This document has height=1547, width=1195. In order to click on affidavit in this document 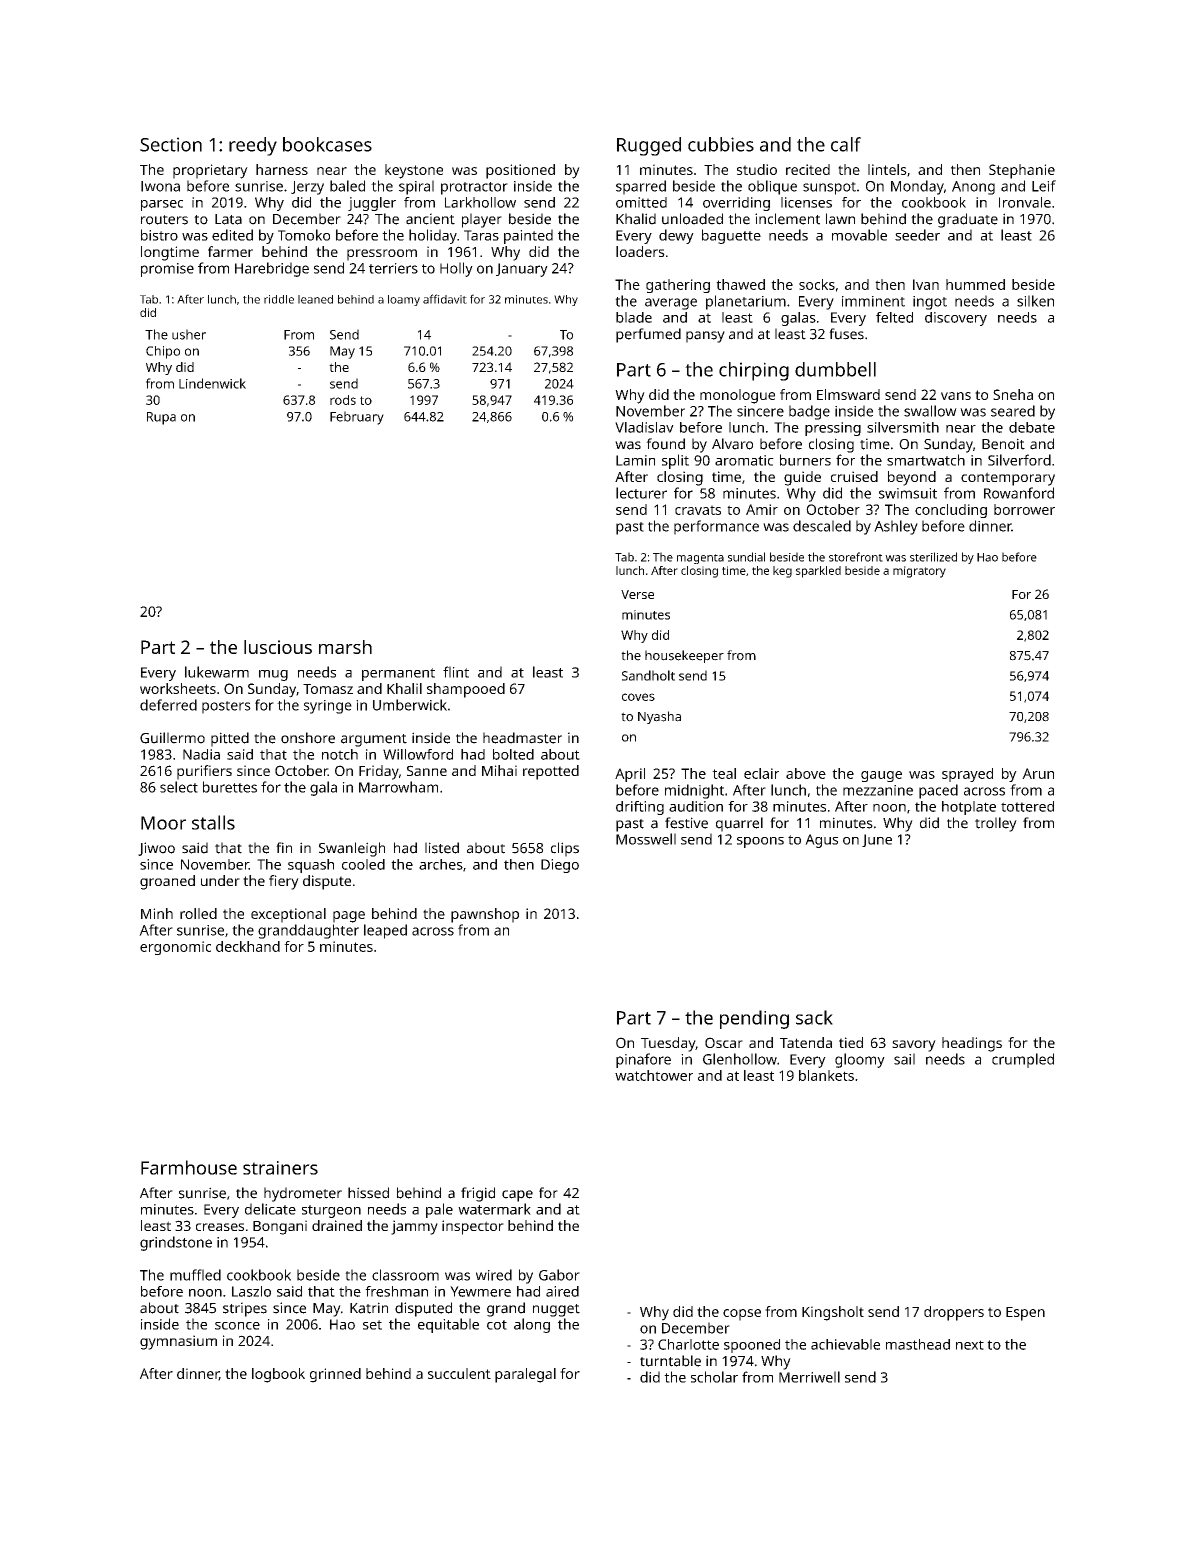, I will do `click(445, 299)`.
